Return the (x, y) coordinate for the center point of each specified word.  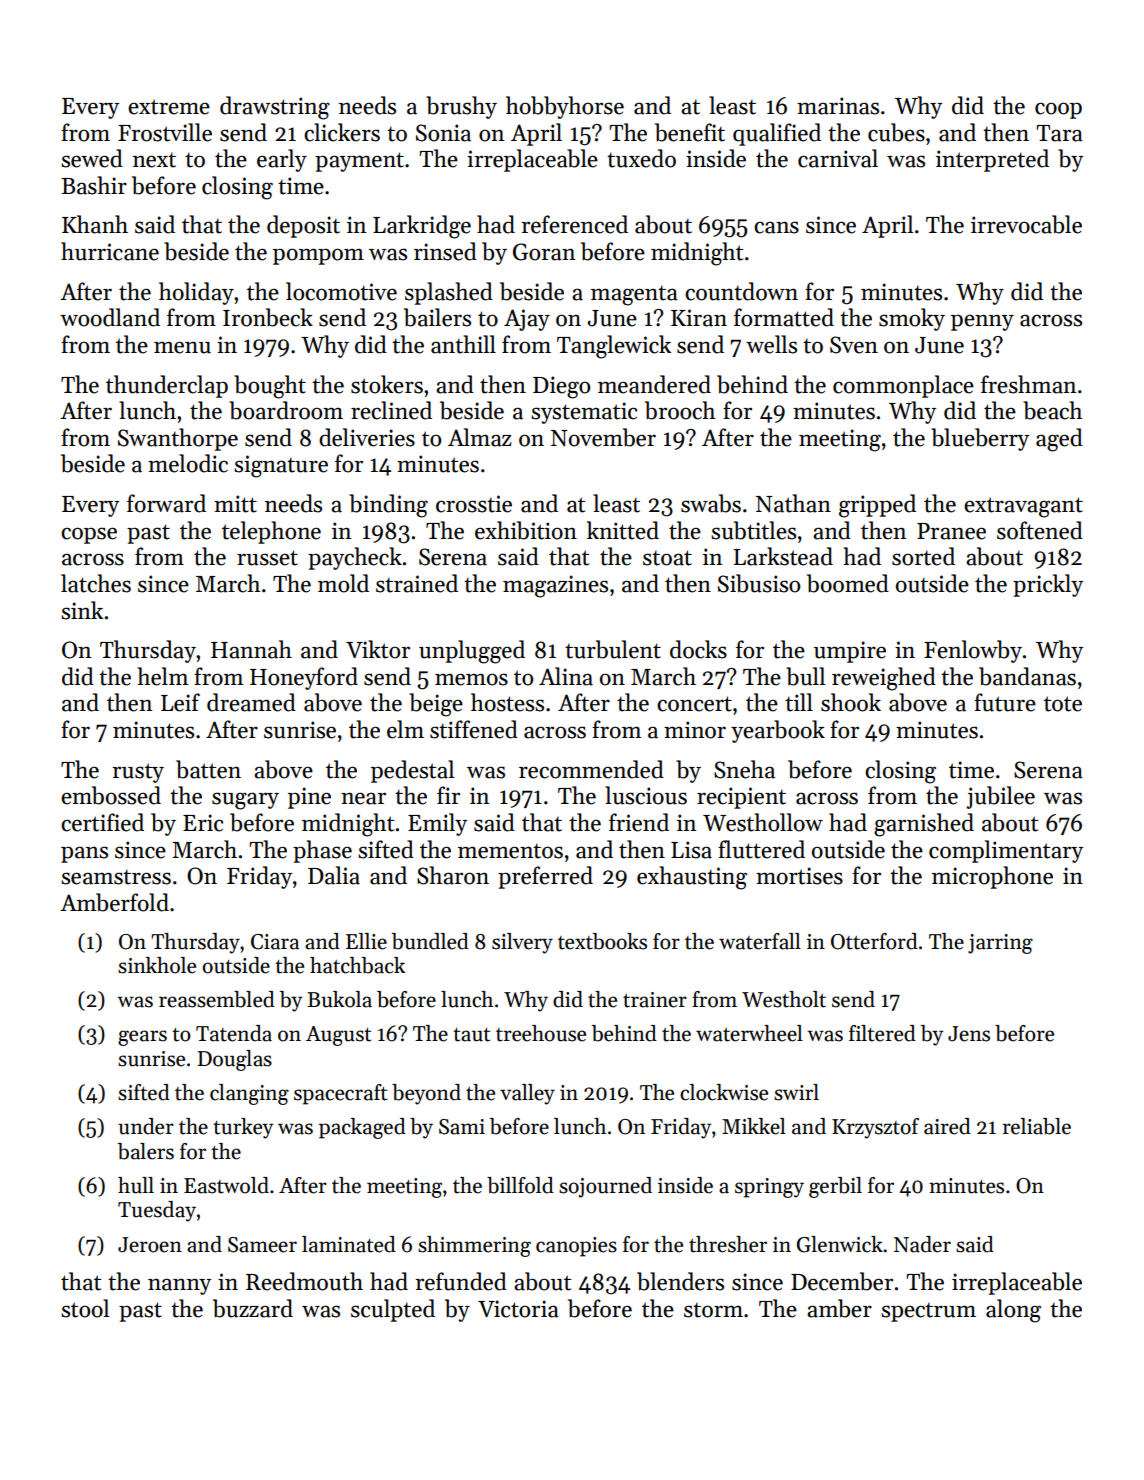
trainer (655, 1000)
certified (102, 822)
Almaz (479, 437)
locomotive (341, 291)
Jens (969, 1034)
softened (1040, 530)
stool (85, 1308)
